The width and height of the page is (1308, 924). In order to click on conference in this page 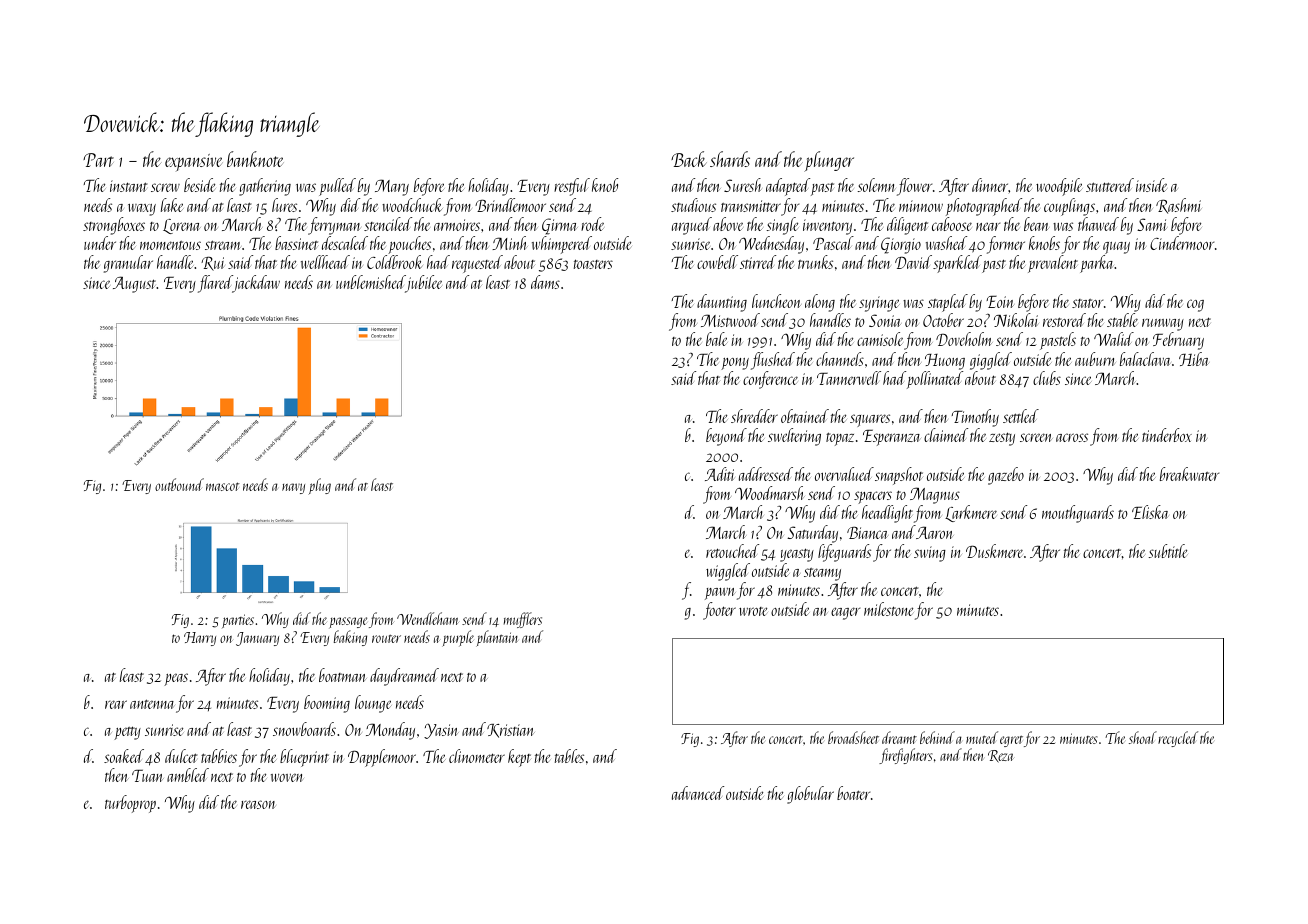, I will do `click(770, 380)`.
